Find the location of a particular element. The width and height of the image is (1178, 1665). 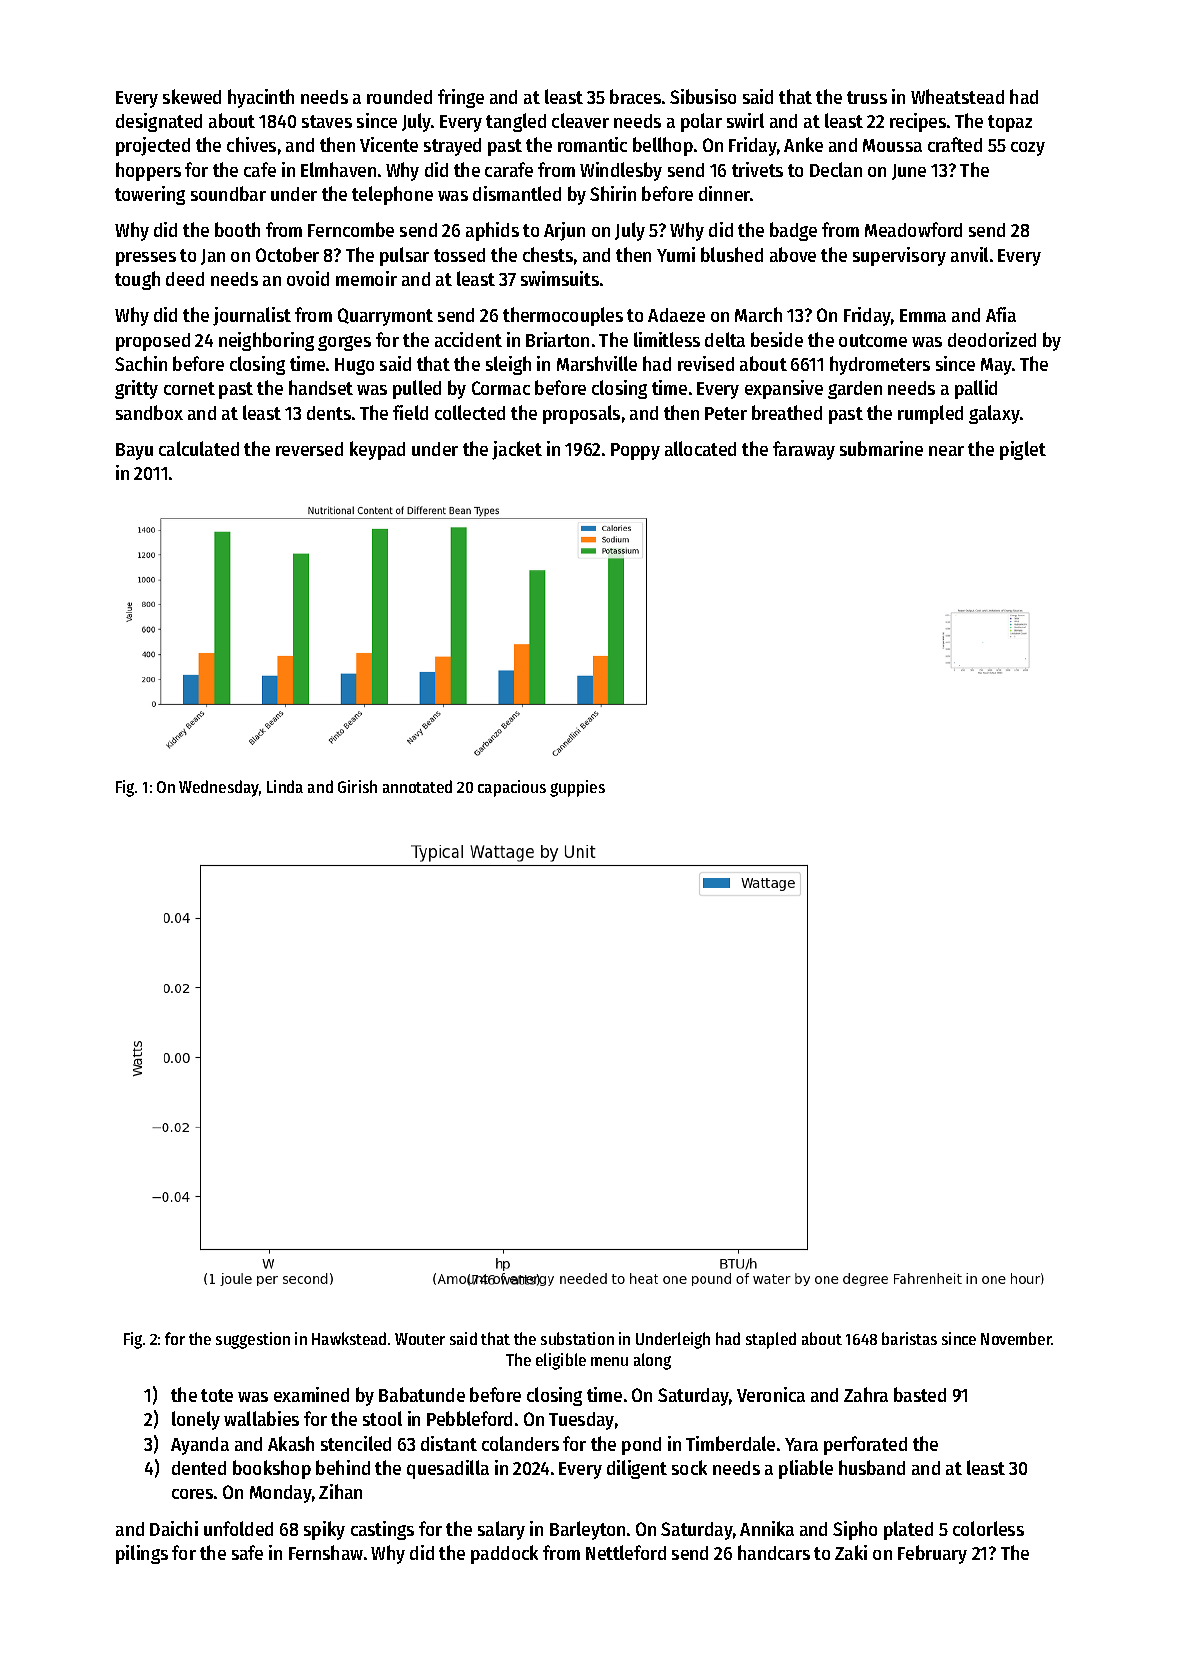

memoir is located at coordinates (366, 278).
